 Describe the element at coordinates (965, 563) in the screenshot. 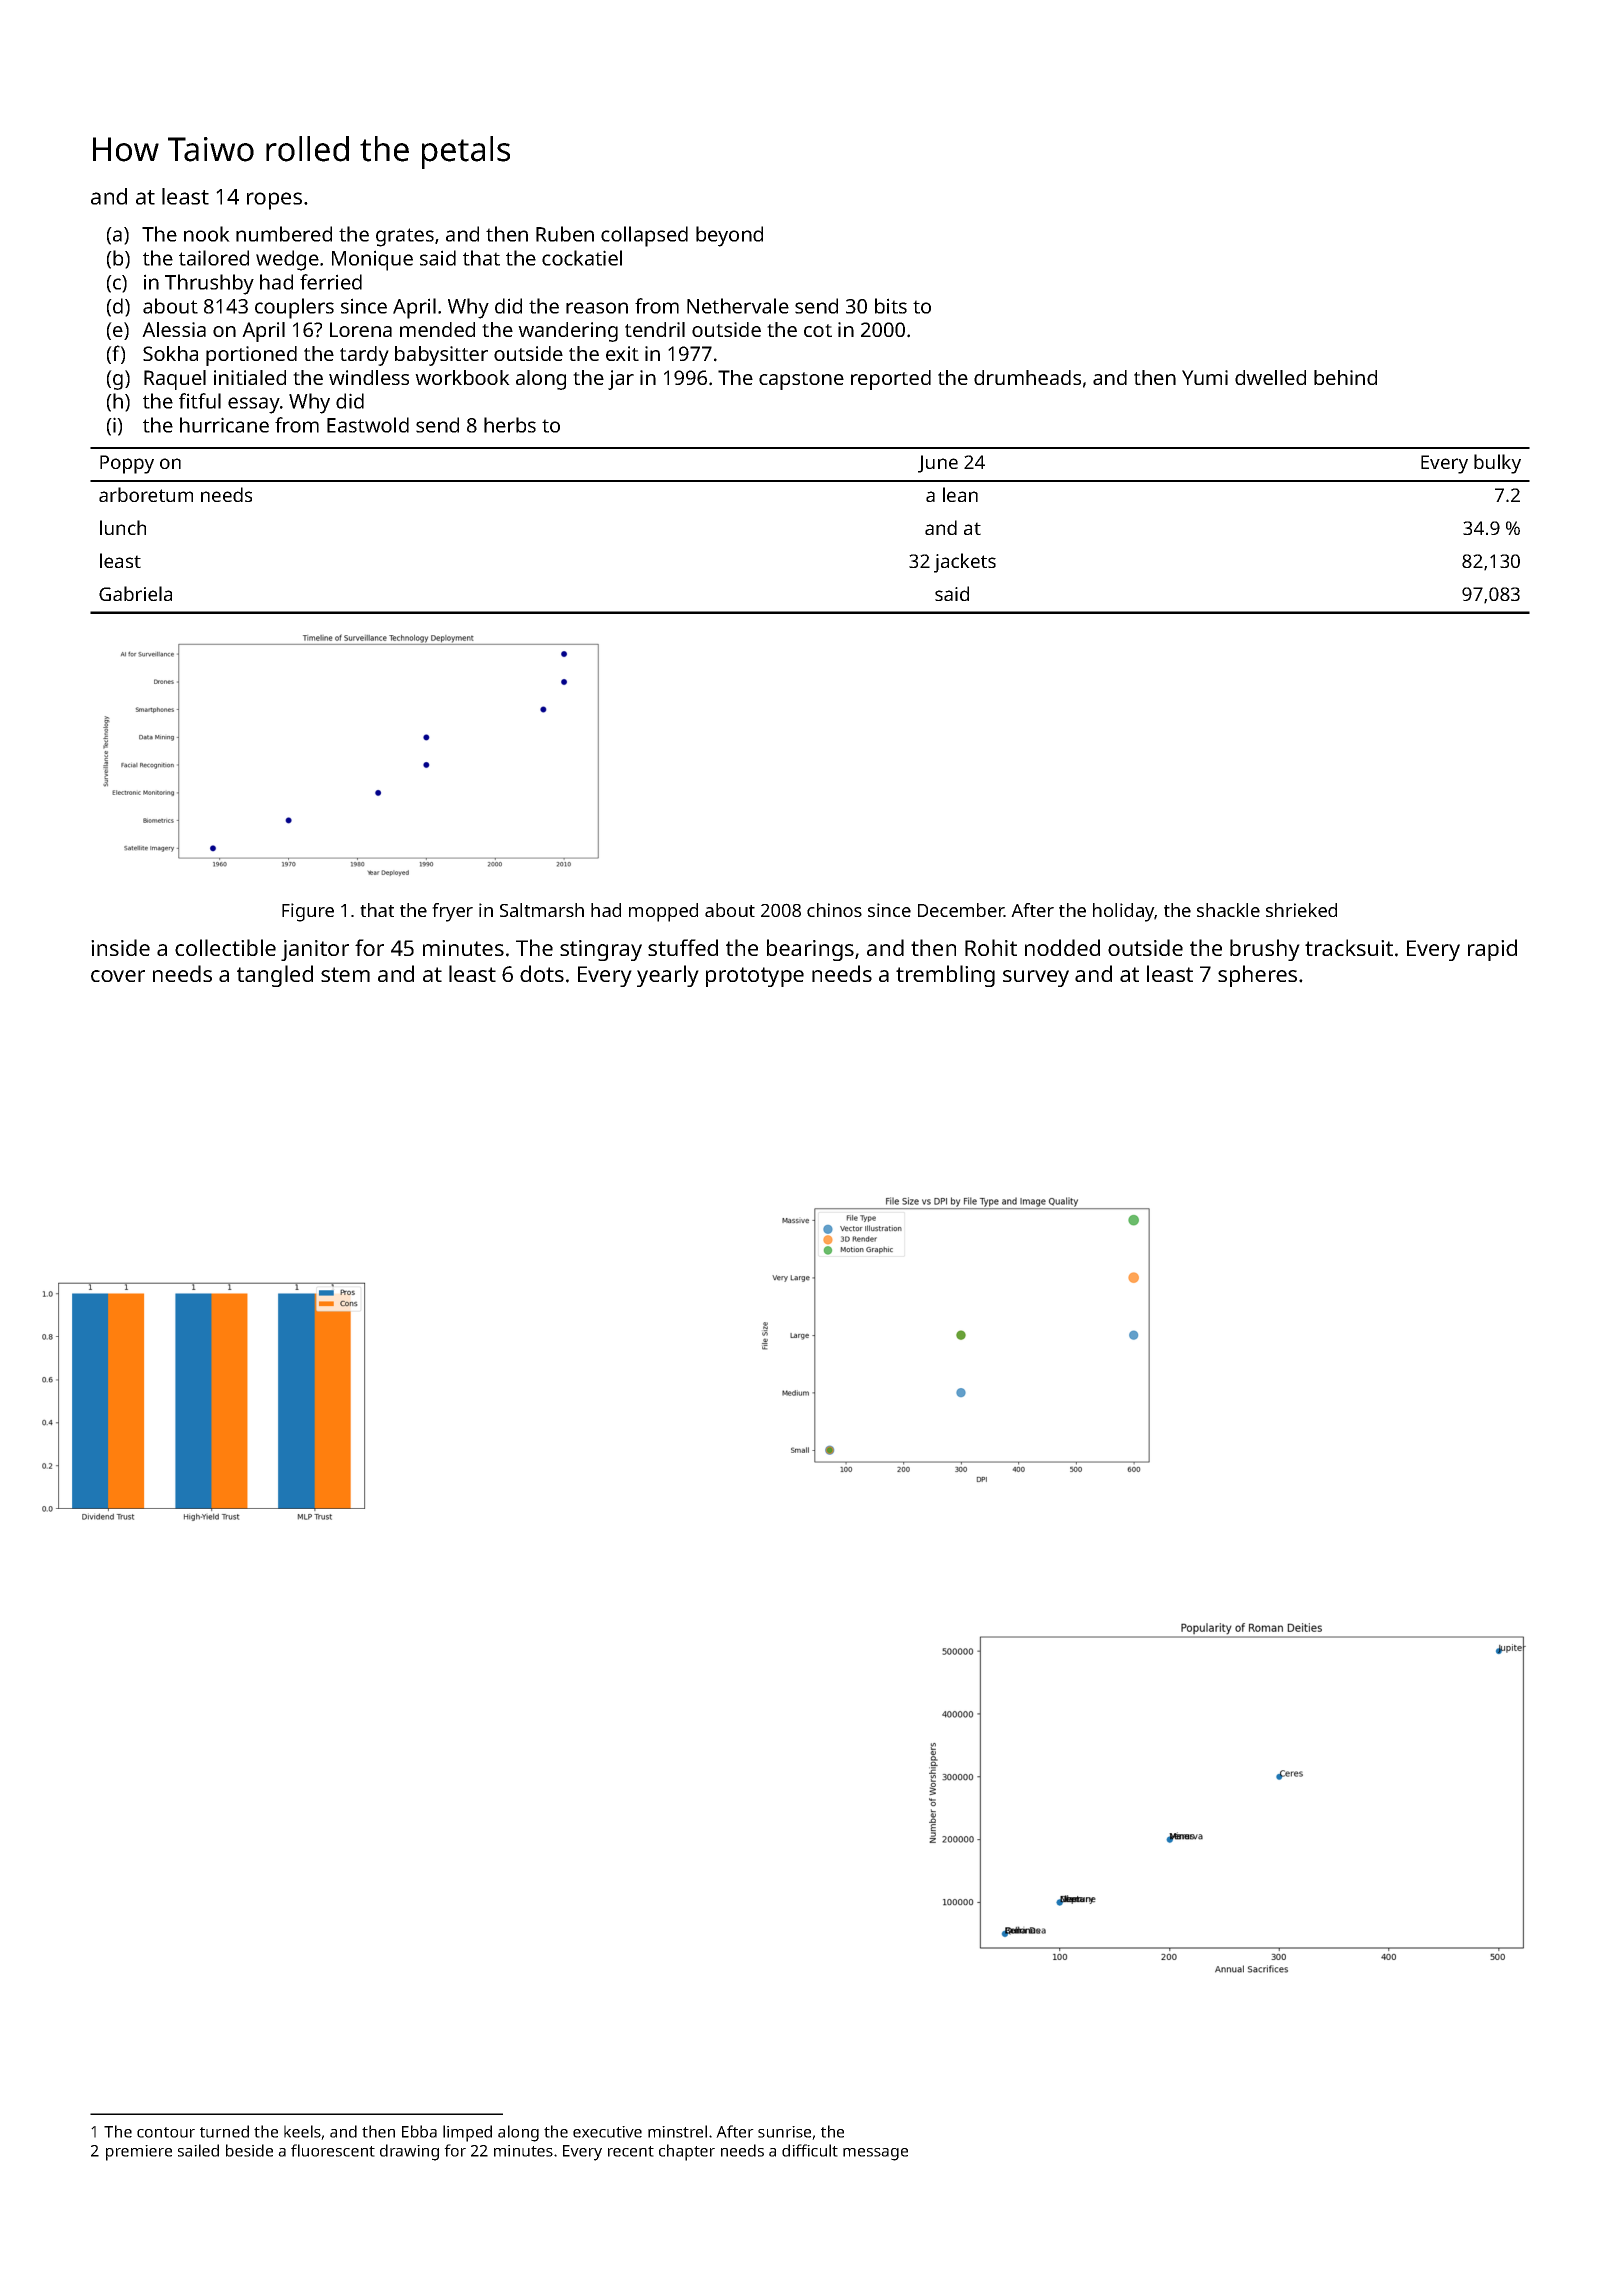

I see `jackets` at that location.
